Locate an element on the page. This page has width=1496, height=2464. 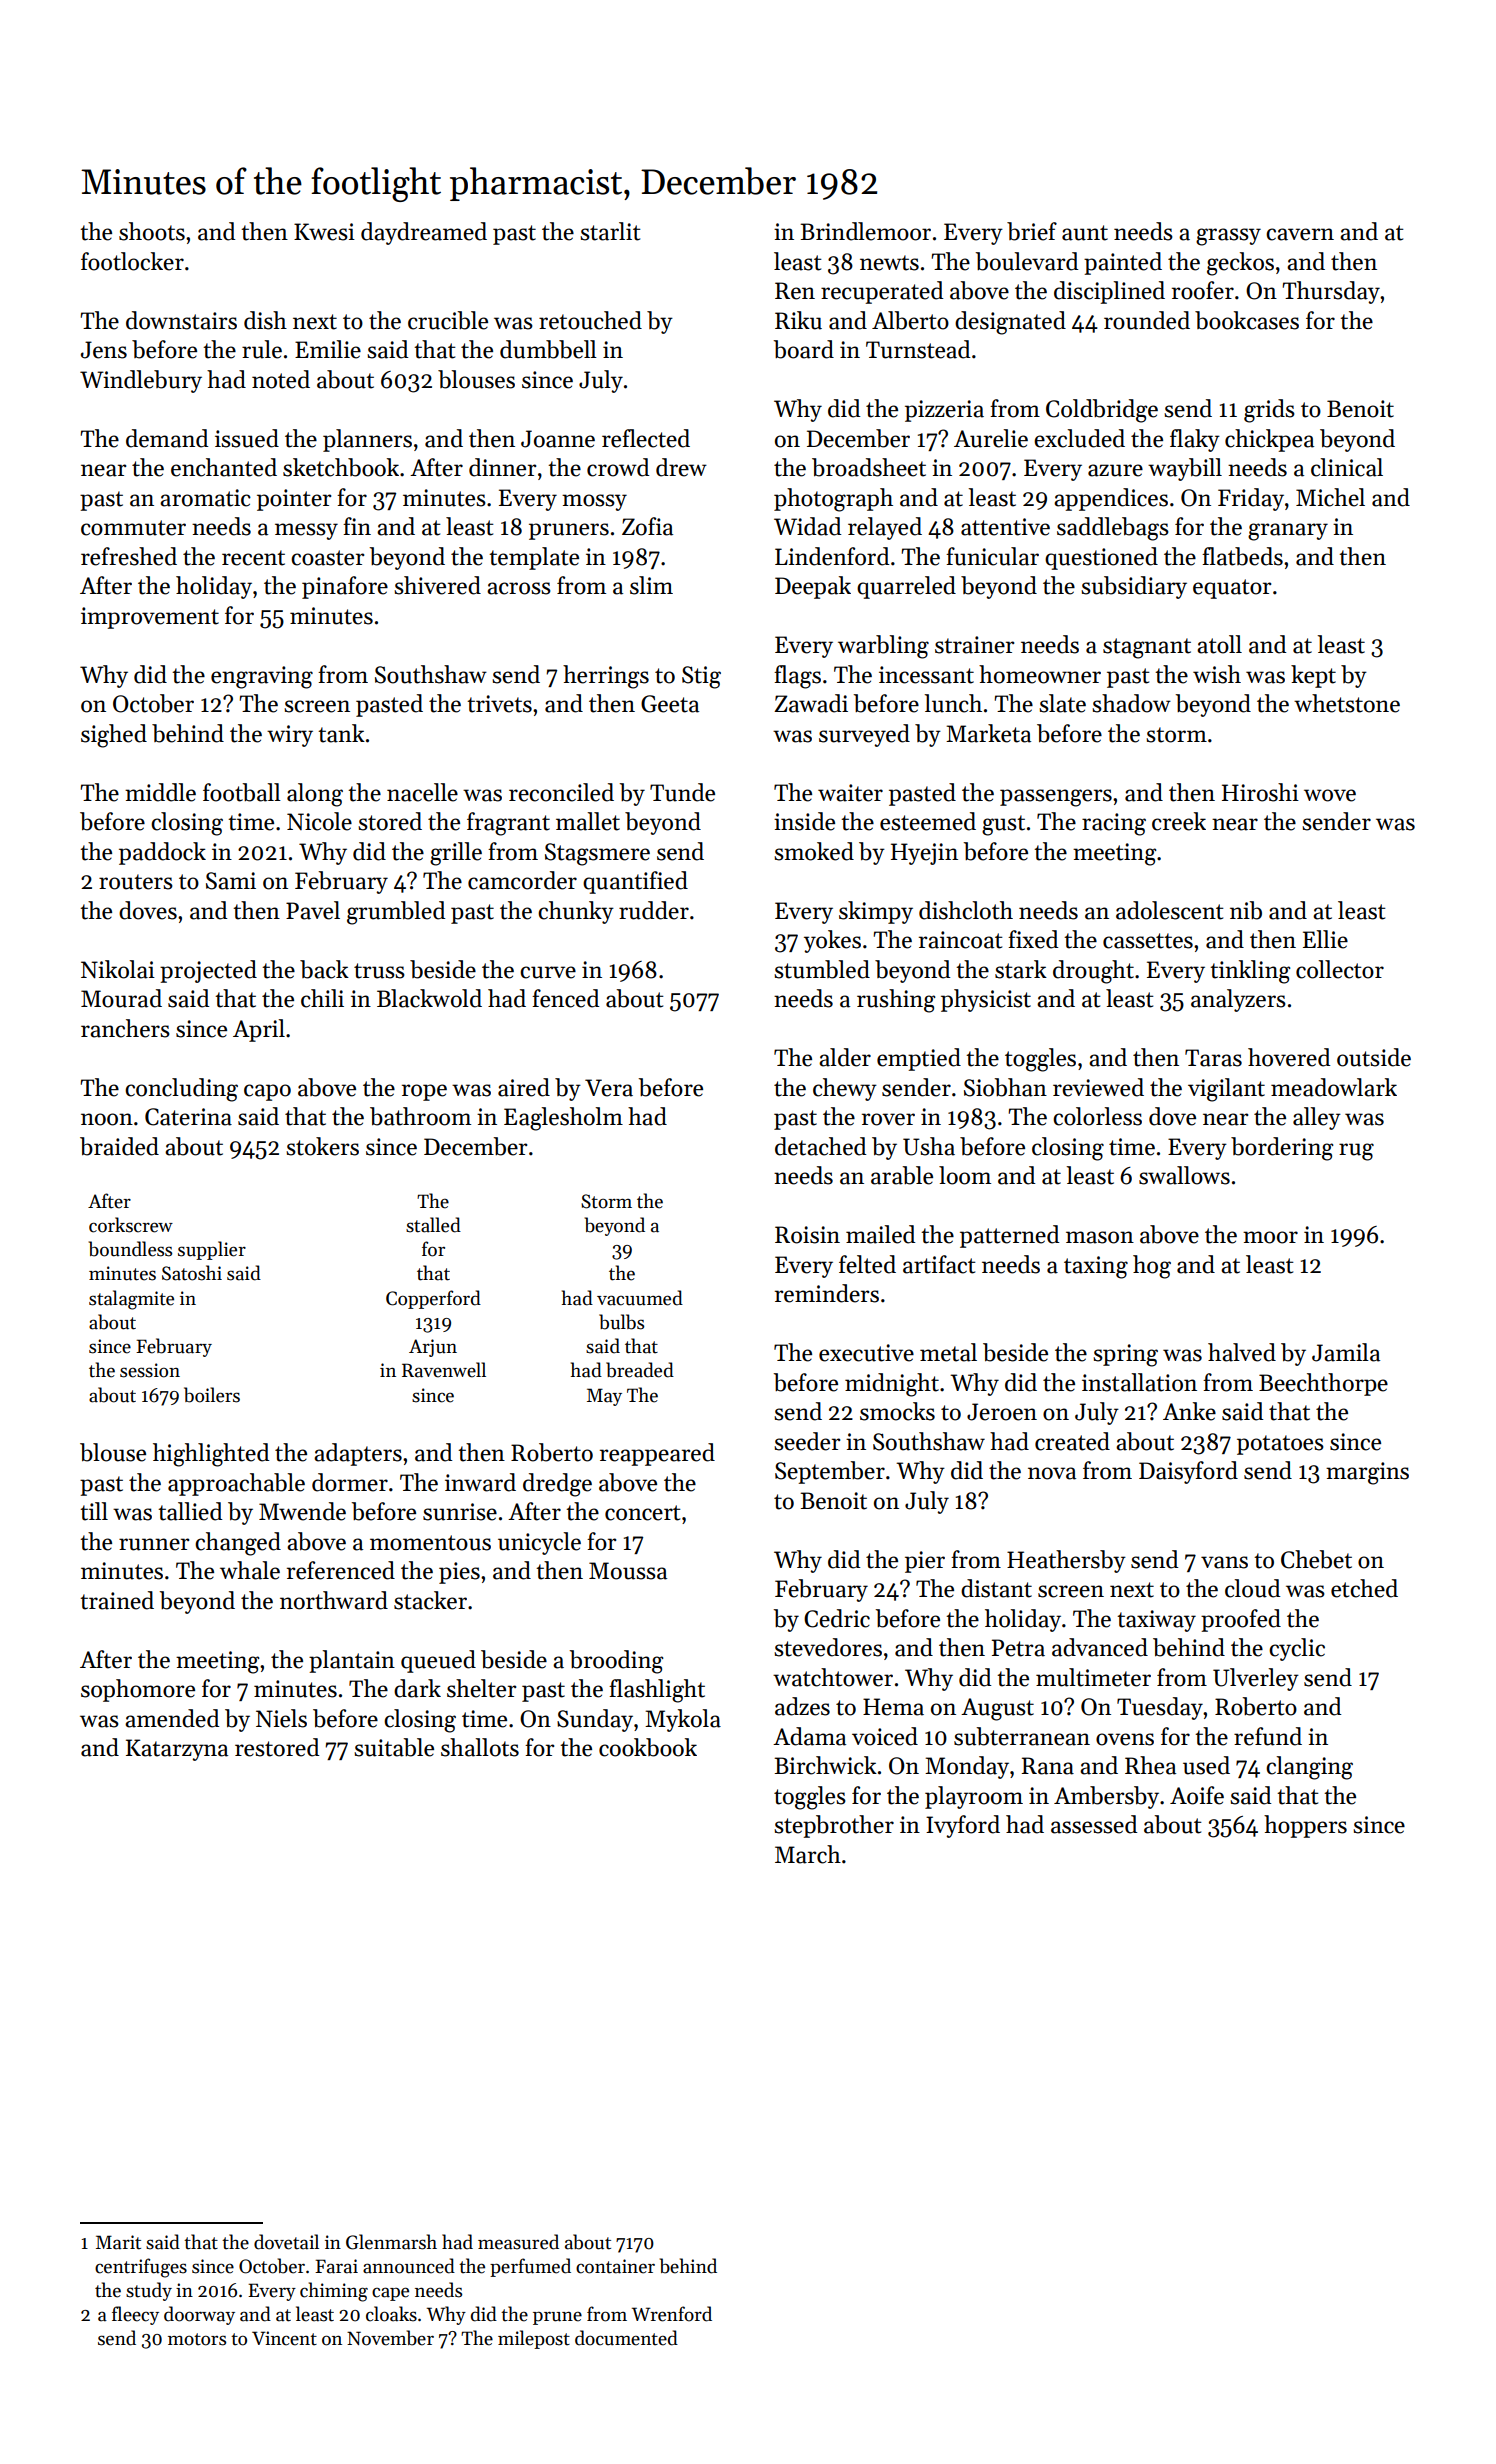
Windlebury is located at coordinates (141, 381).
